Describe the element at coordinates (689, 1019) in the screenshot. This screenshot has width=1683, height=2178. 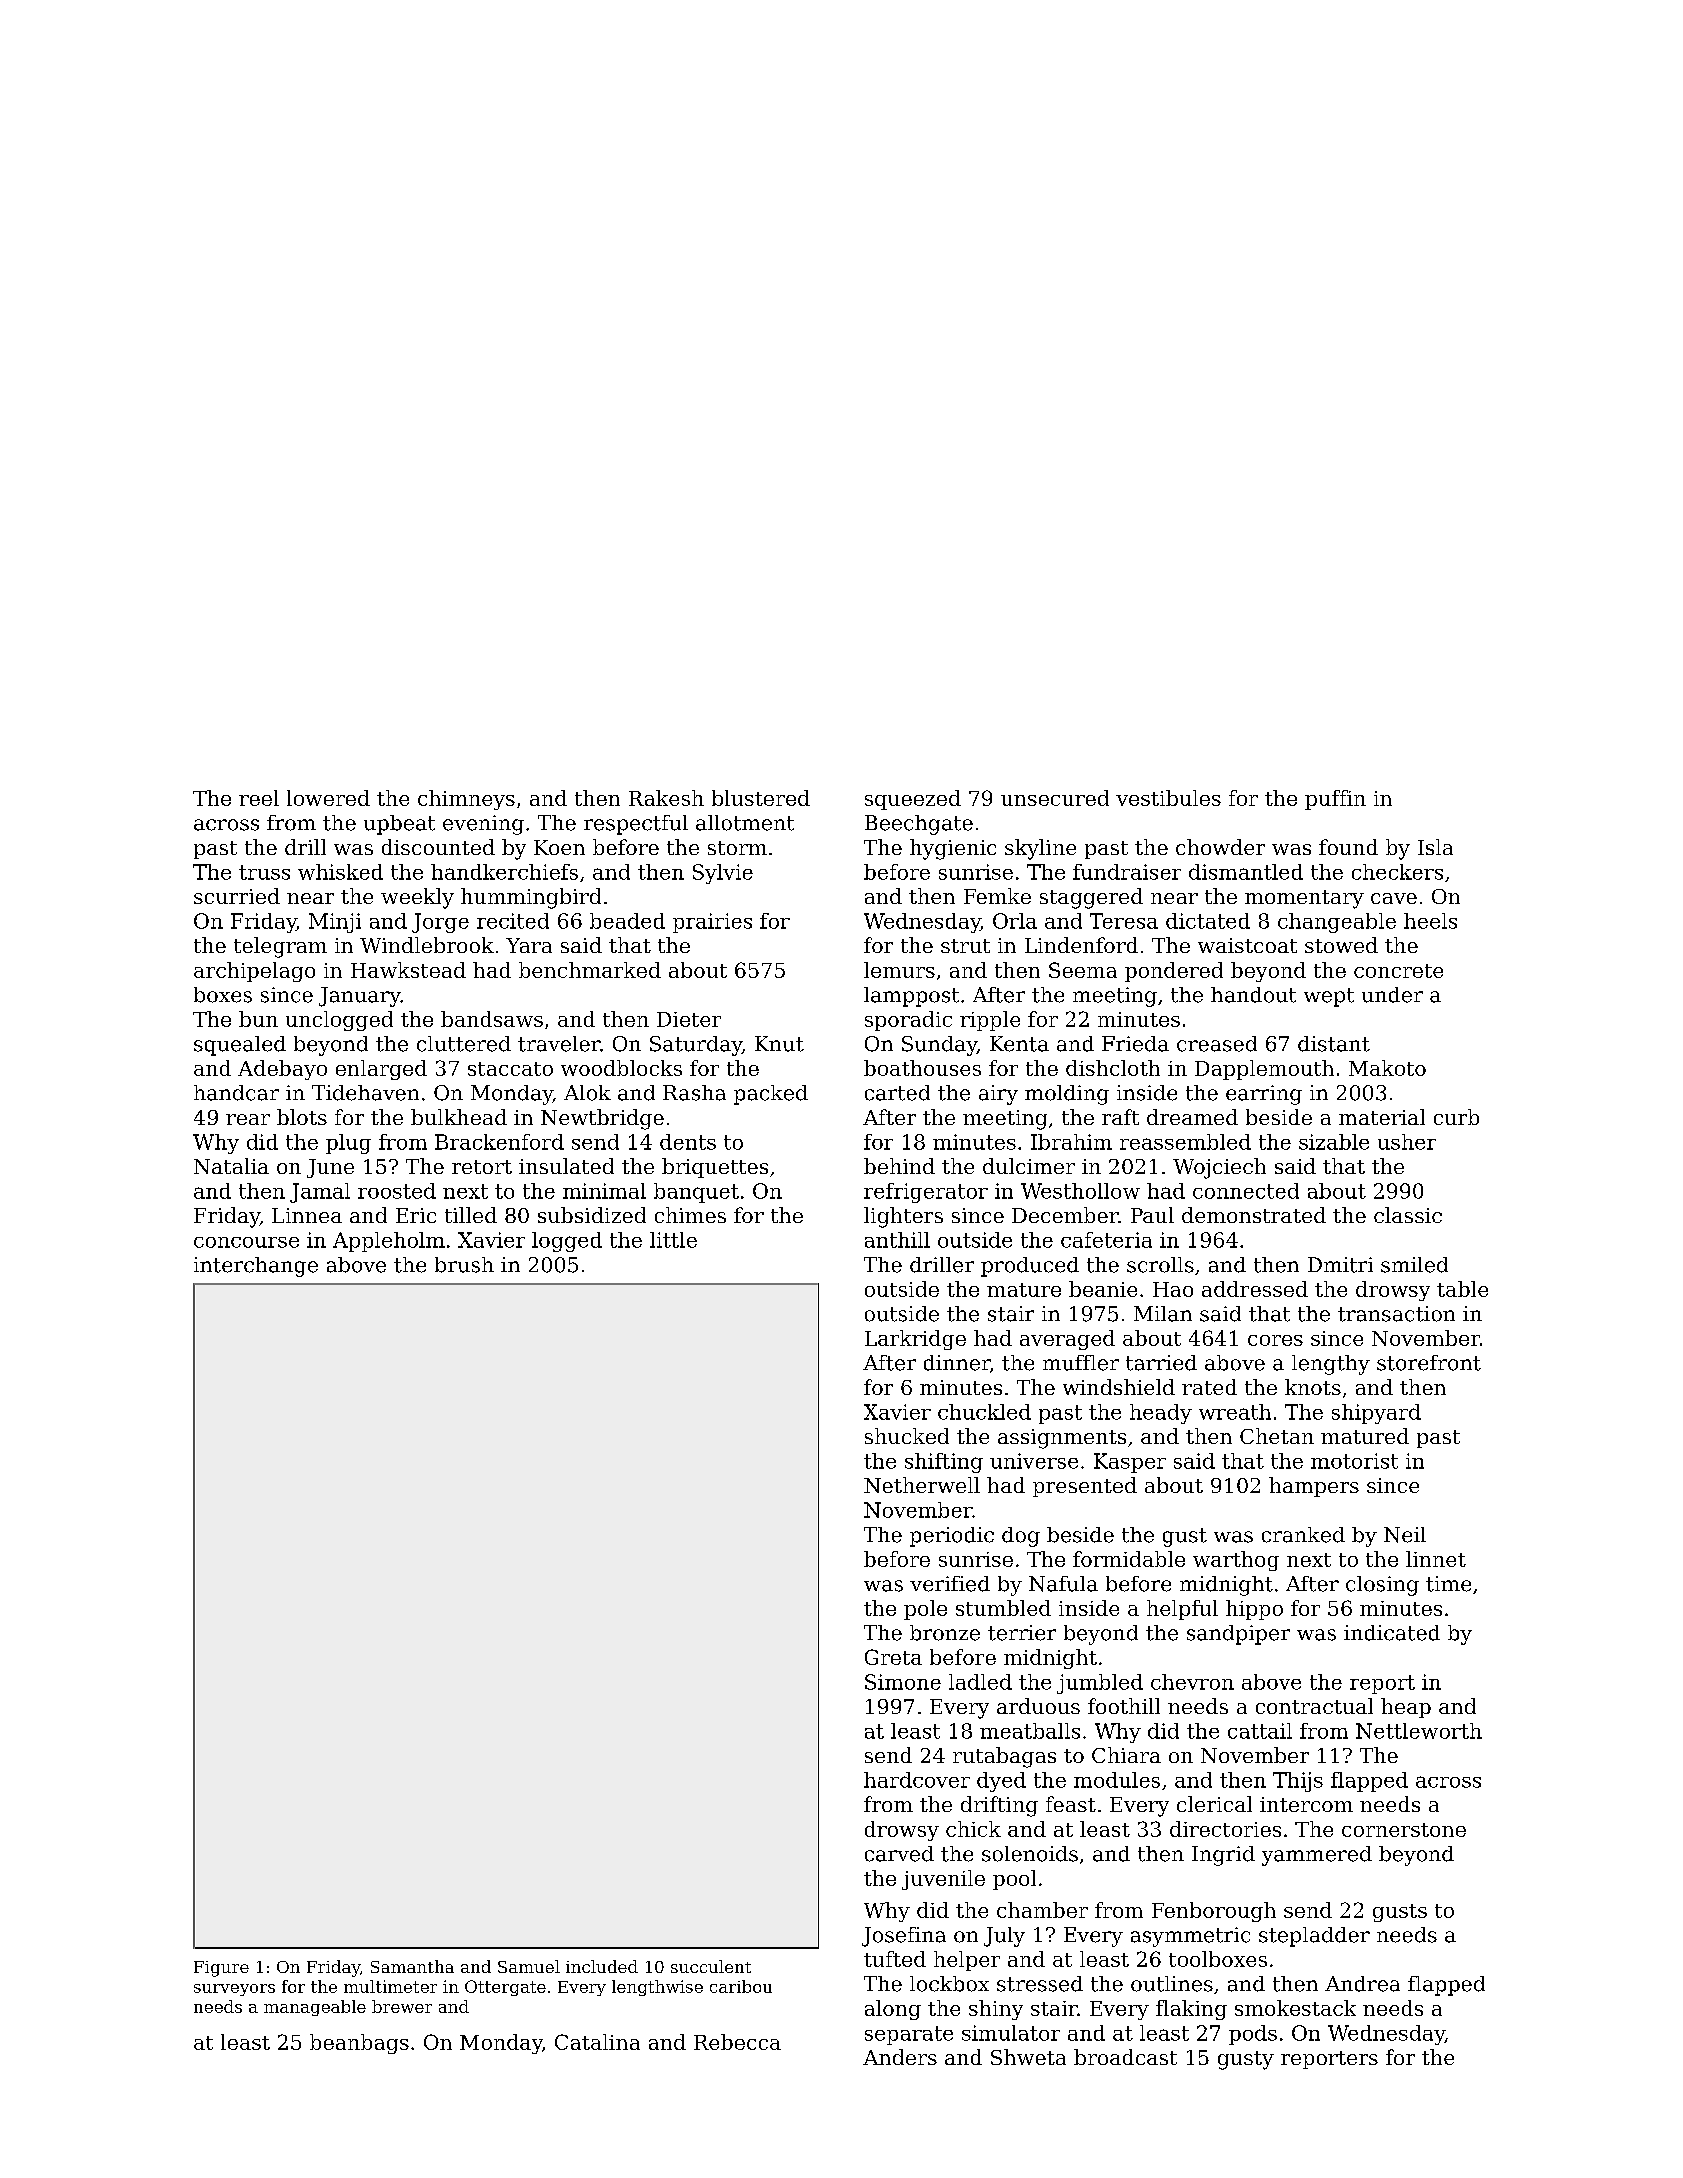
I see `Dieter` at that location.
